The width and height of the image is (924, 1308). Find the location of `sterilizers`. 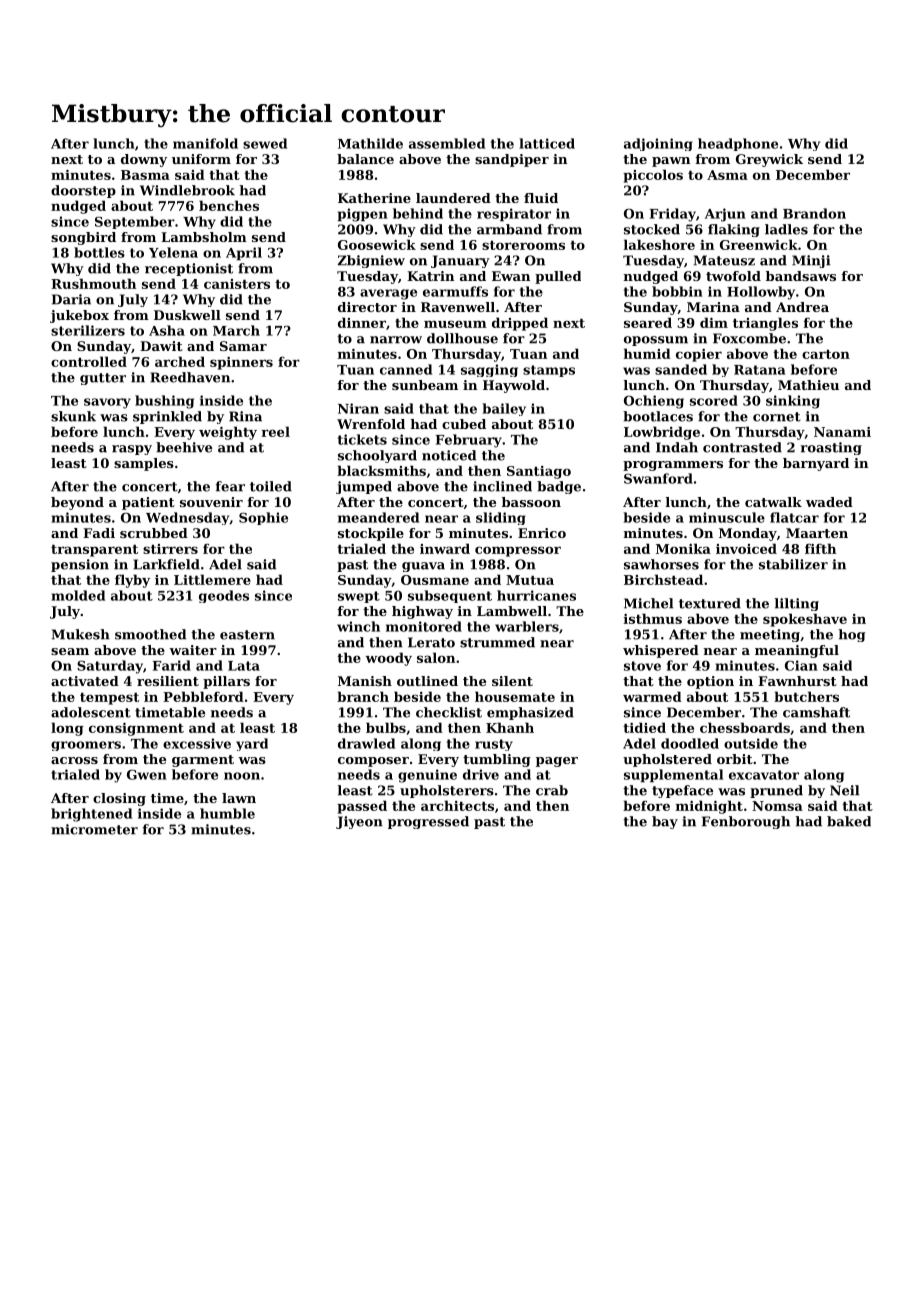

sterilizers is located at coordinates (88, 330).
